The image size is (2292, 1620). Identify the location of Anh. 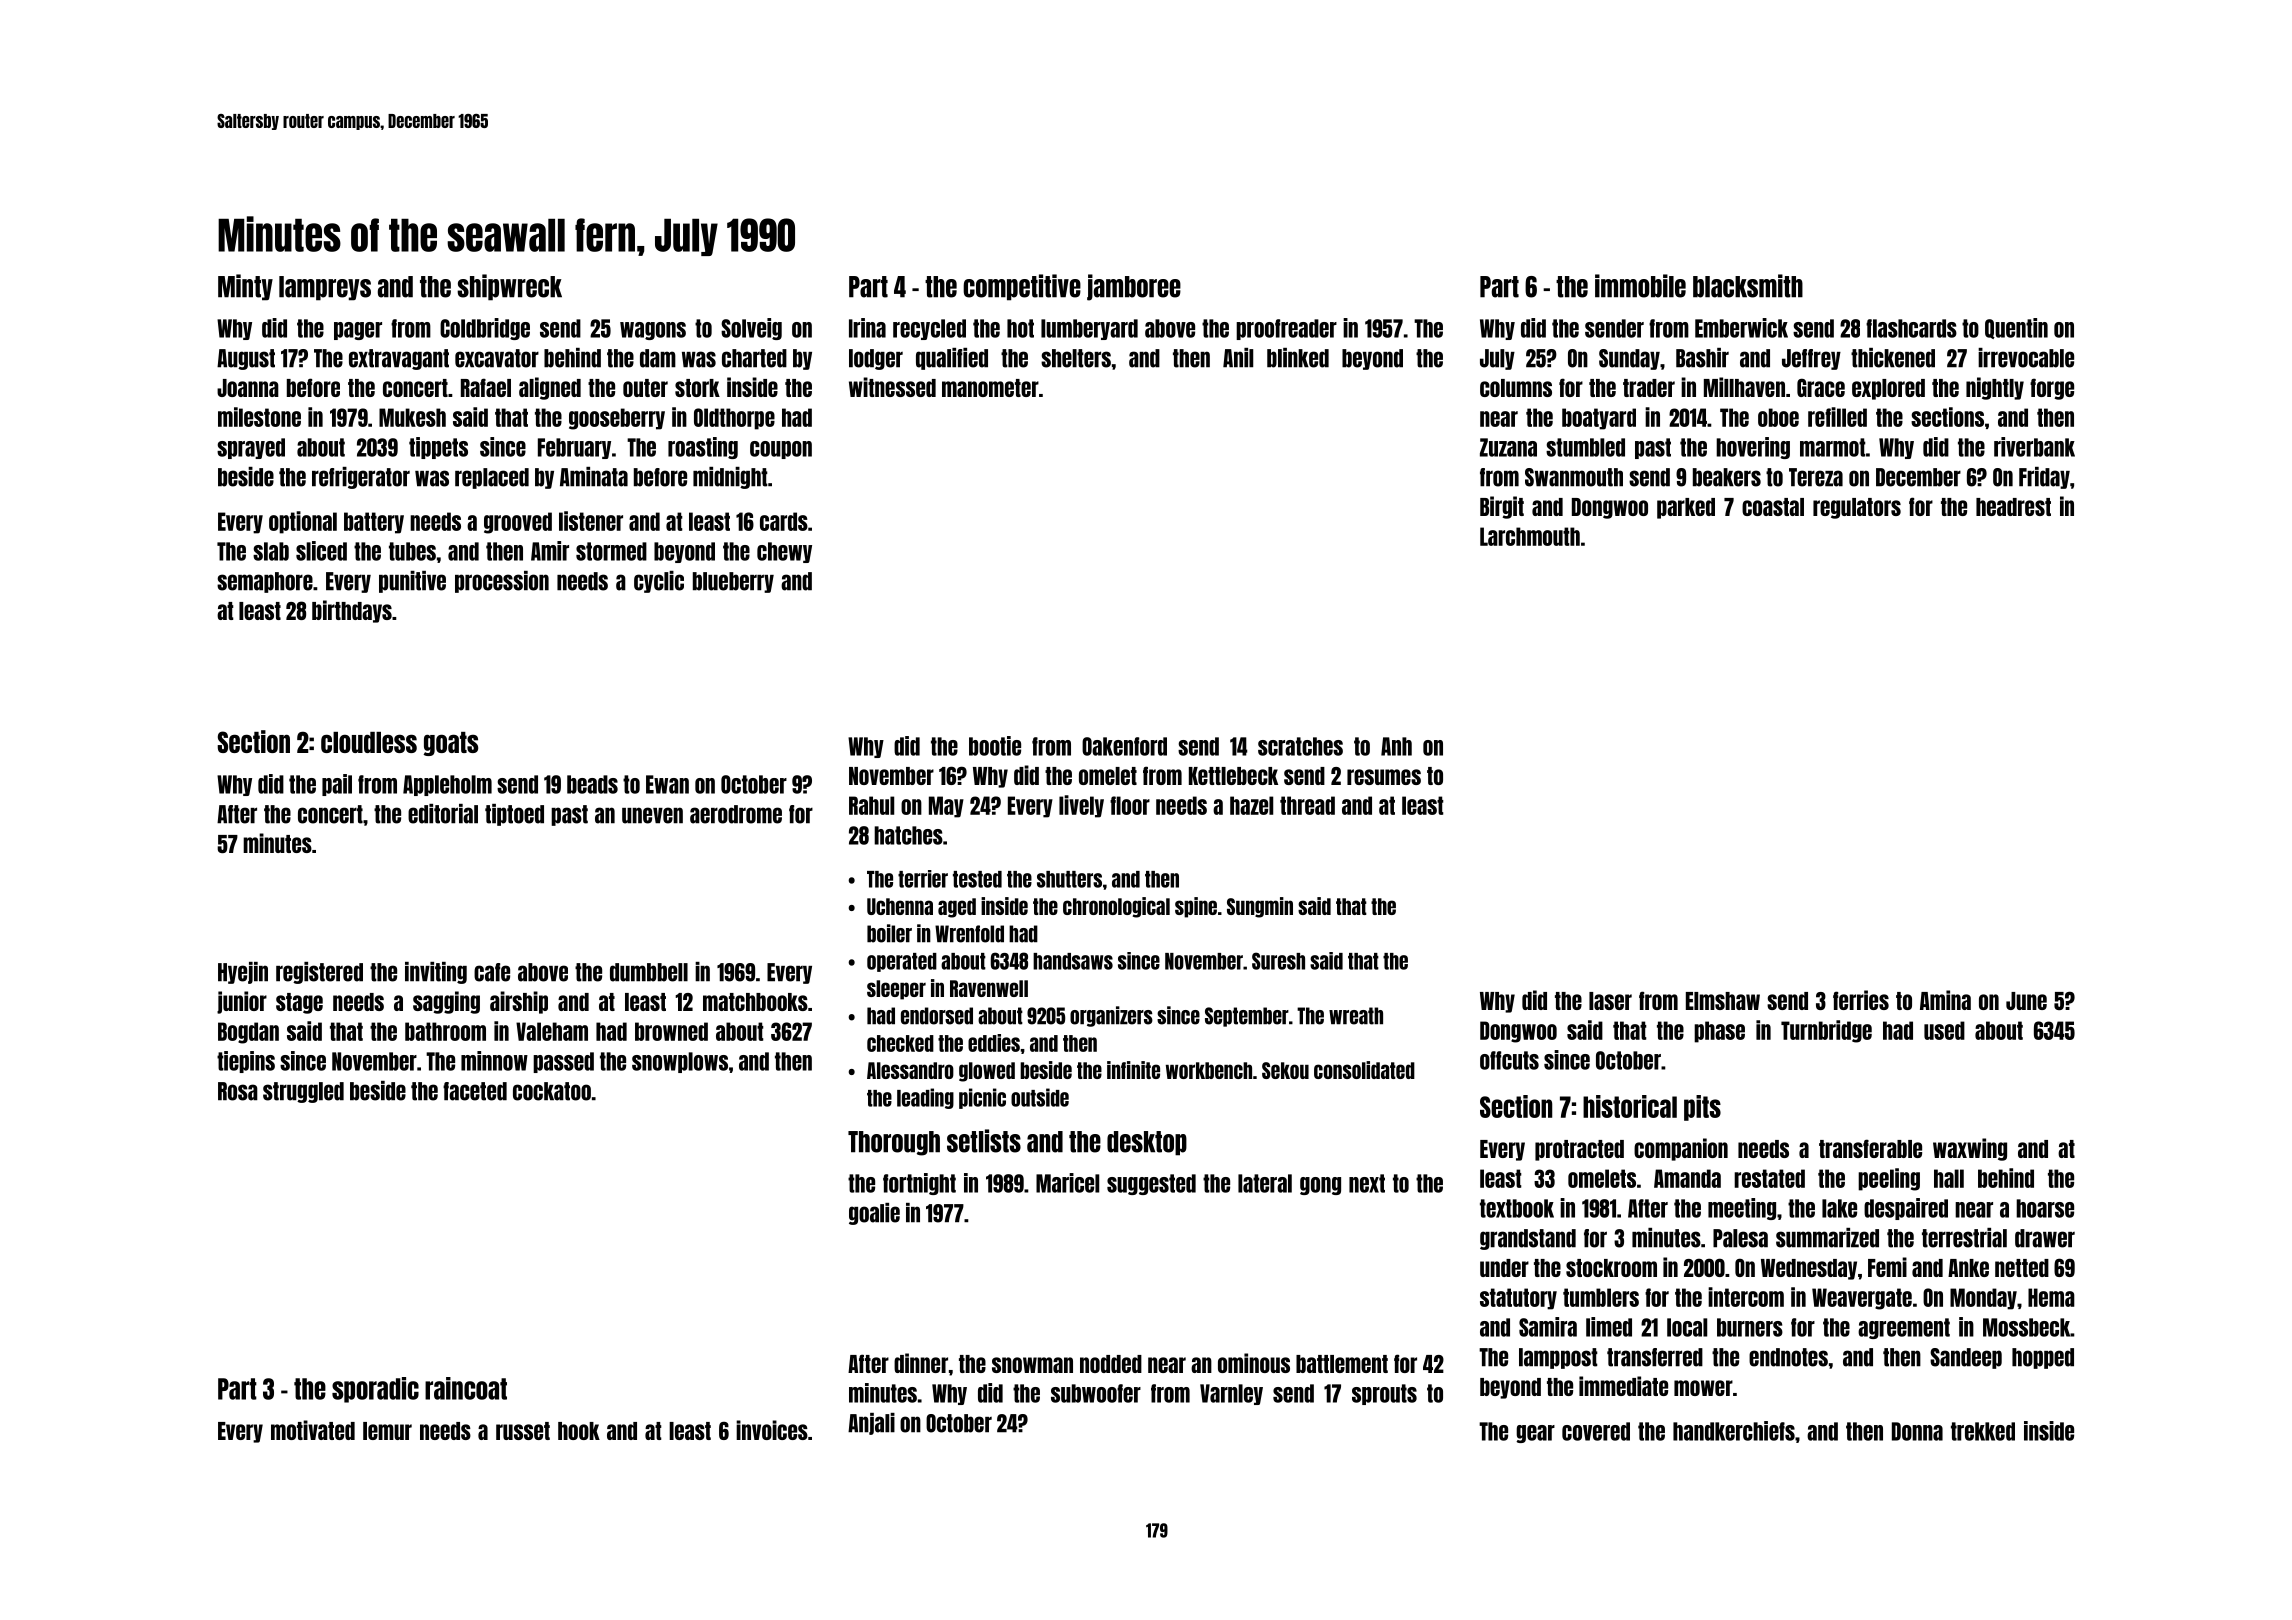
(1396, 746).
